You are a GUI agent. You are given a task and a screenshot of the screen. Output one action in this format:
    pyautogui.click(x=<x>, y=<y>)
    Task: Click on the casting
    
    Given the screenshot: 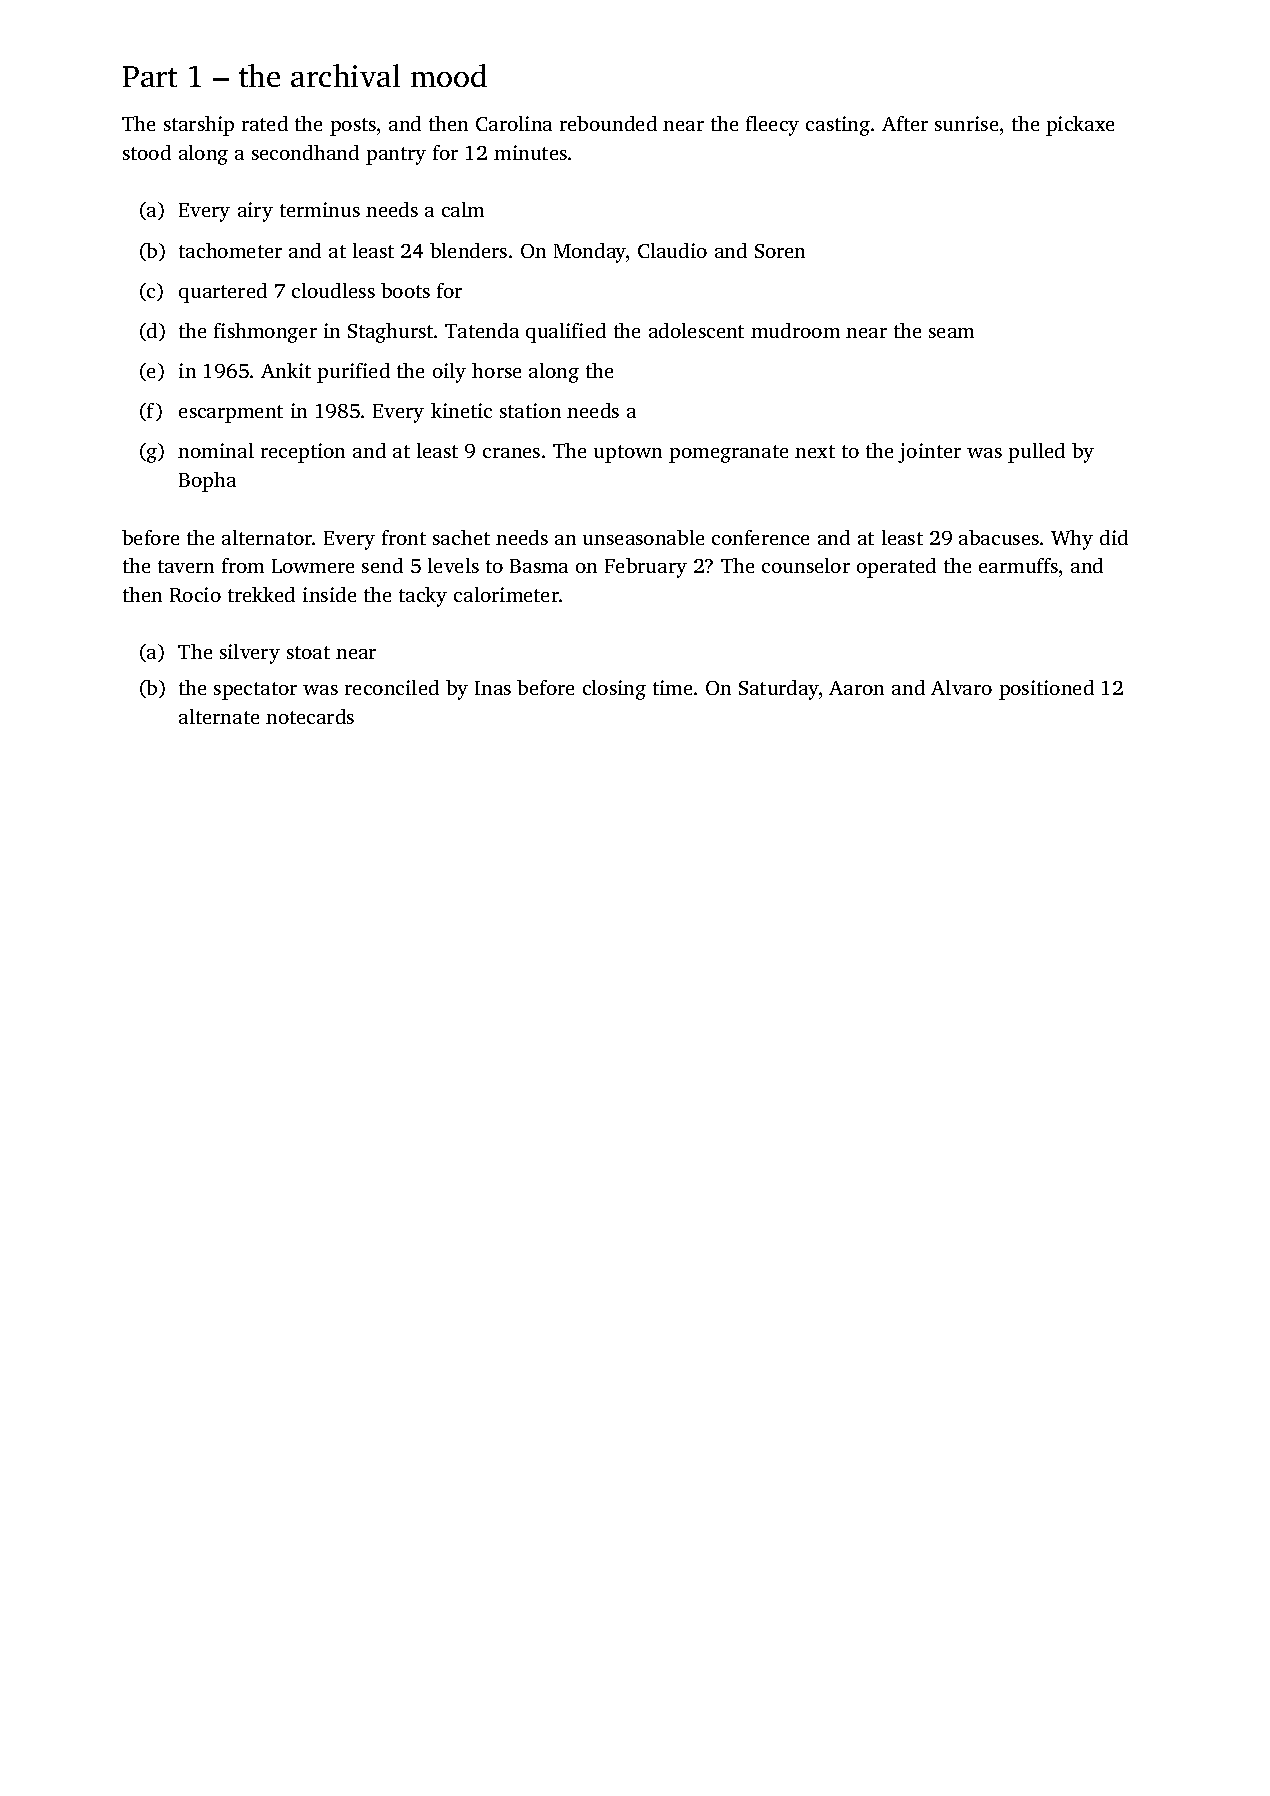 What is the action you would take?
    pyautogui.click(x=838, y=126)
